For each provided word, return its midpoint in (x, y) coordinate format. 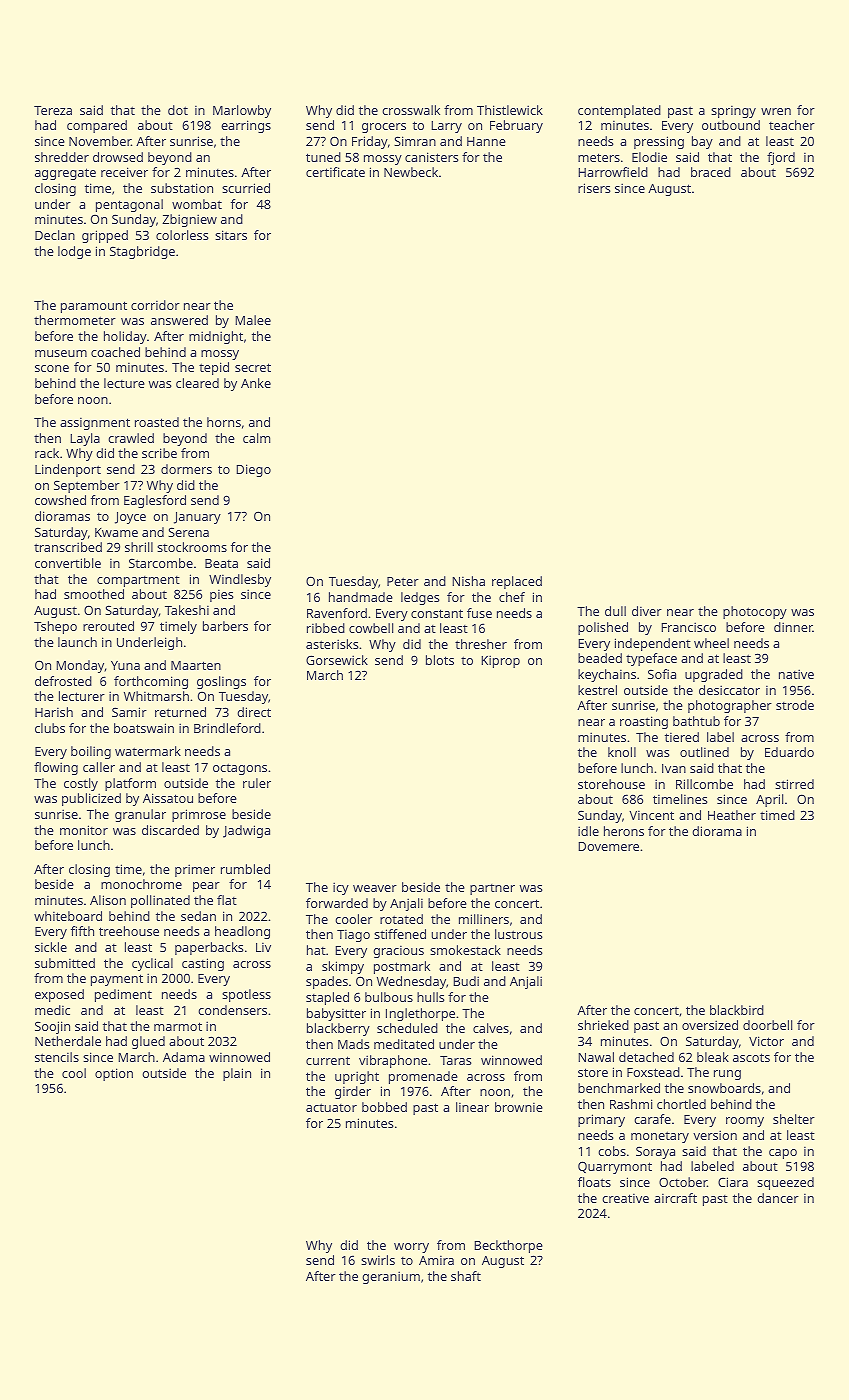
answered (179, 320)
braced (711, 172)
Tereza (53, 110)
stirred (794, 784)
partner (492, 889)
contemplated (619, 111)
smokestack (465, 950)
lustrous (518, 934)
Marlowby (242, 111)
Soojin (52, 1027)
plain (237, 1074)
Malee (253, 320)
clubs (50, 728)
